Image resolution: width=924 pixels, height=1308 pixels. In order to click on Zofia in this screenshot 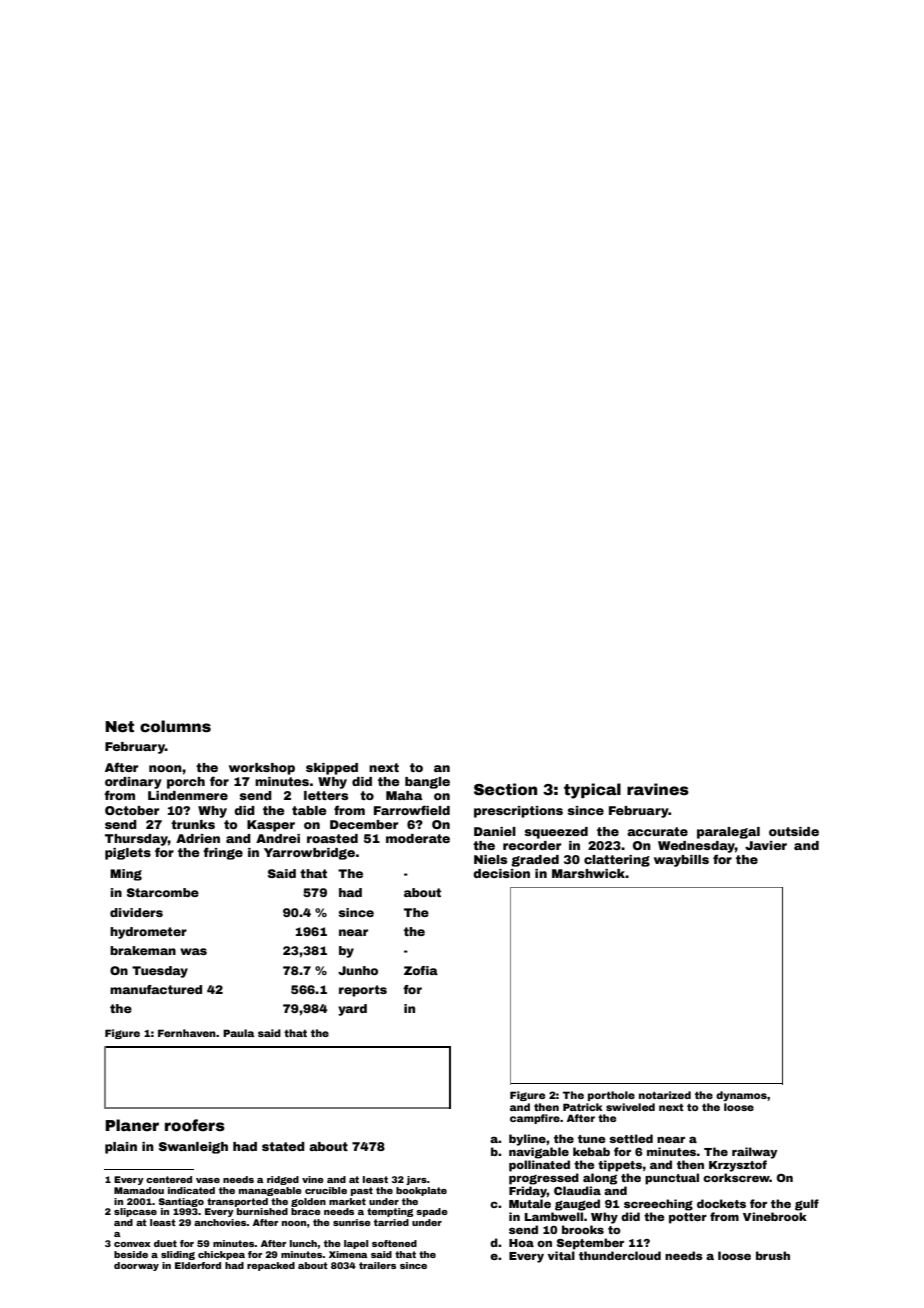, I will do `click(421, 970)`.
